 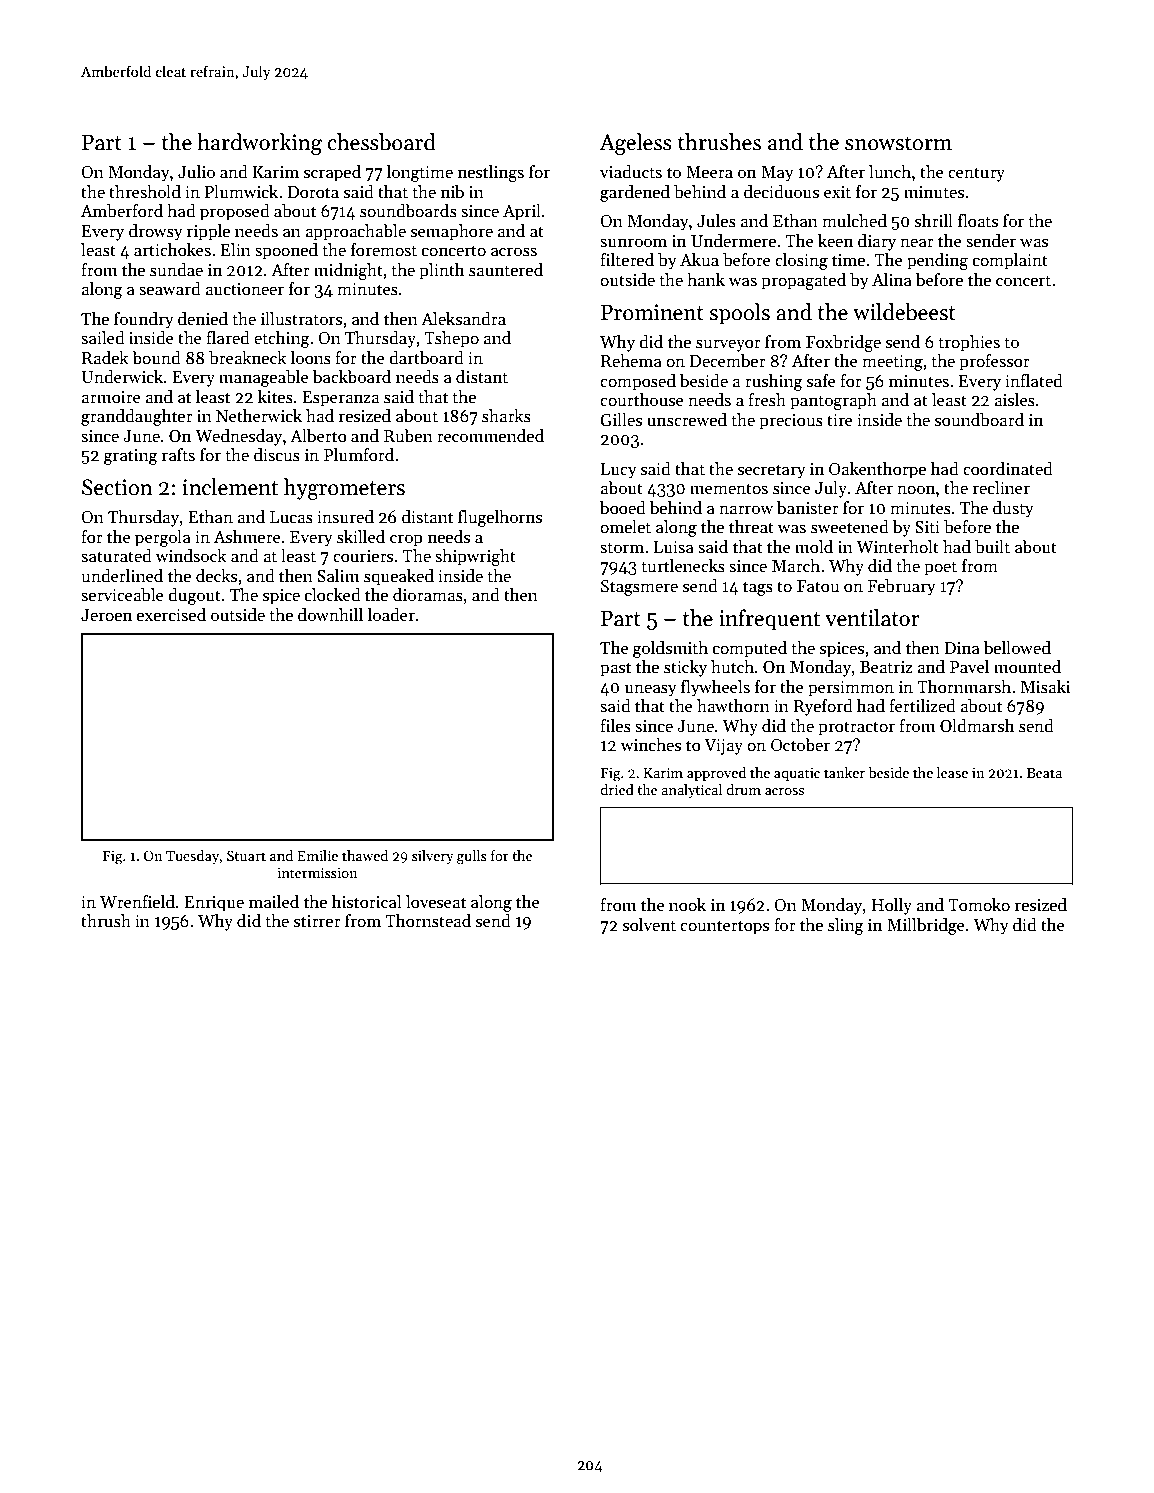 What do you see at coordinates (892, 280) in the image?
I see `Alina` at bounding box center [892, 280].
